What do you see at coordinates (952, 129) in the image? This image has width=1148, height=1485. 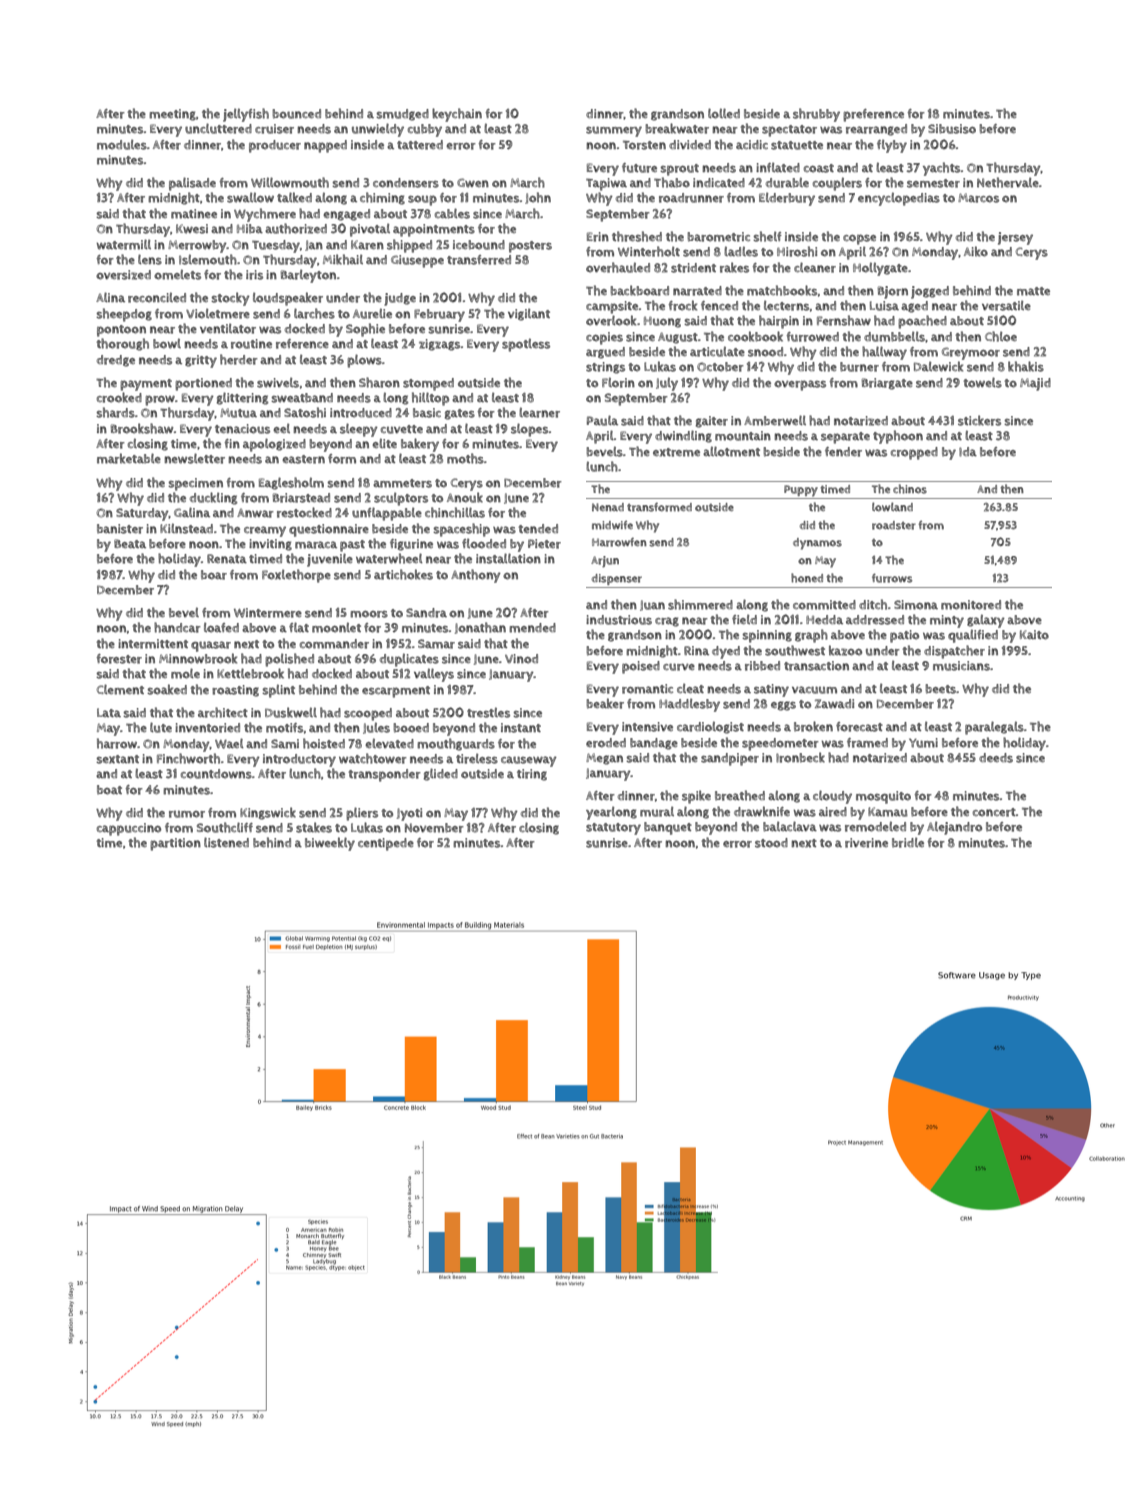 I see `Sibusiso` at bounding box center [952, 129].
